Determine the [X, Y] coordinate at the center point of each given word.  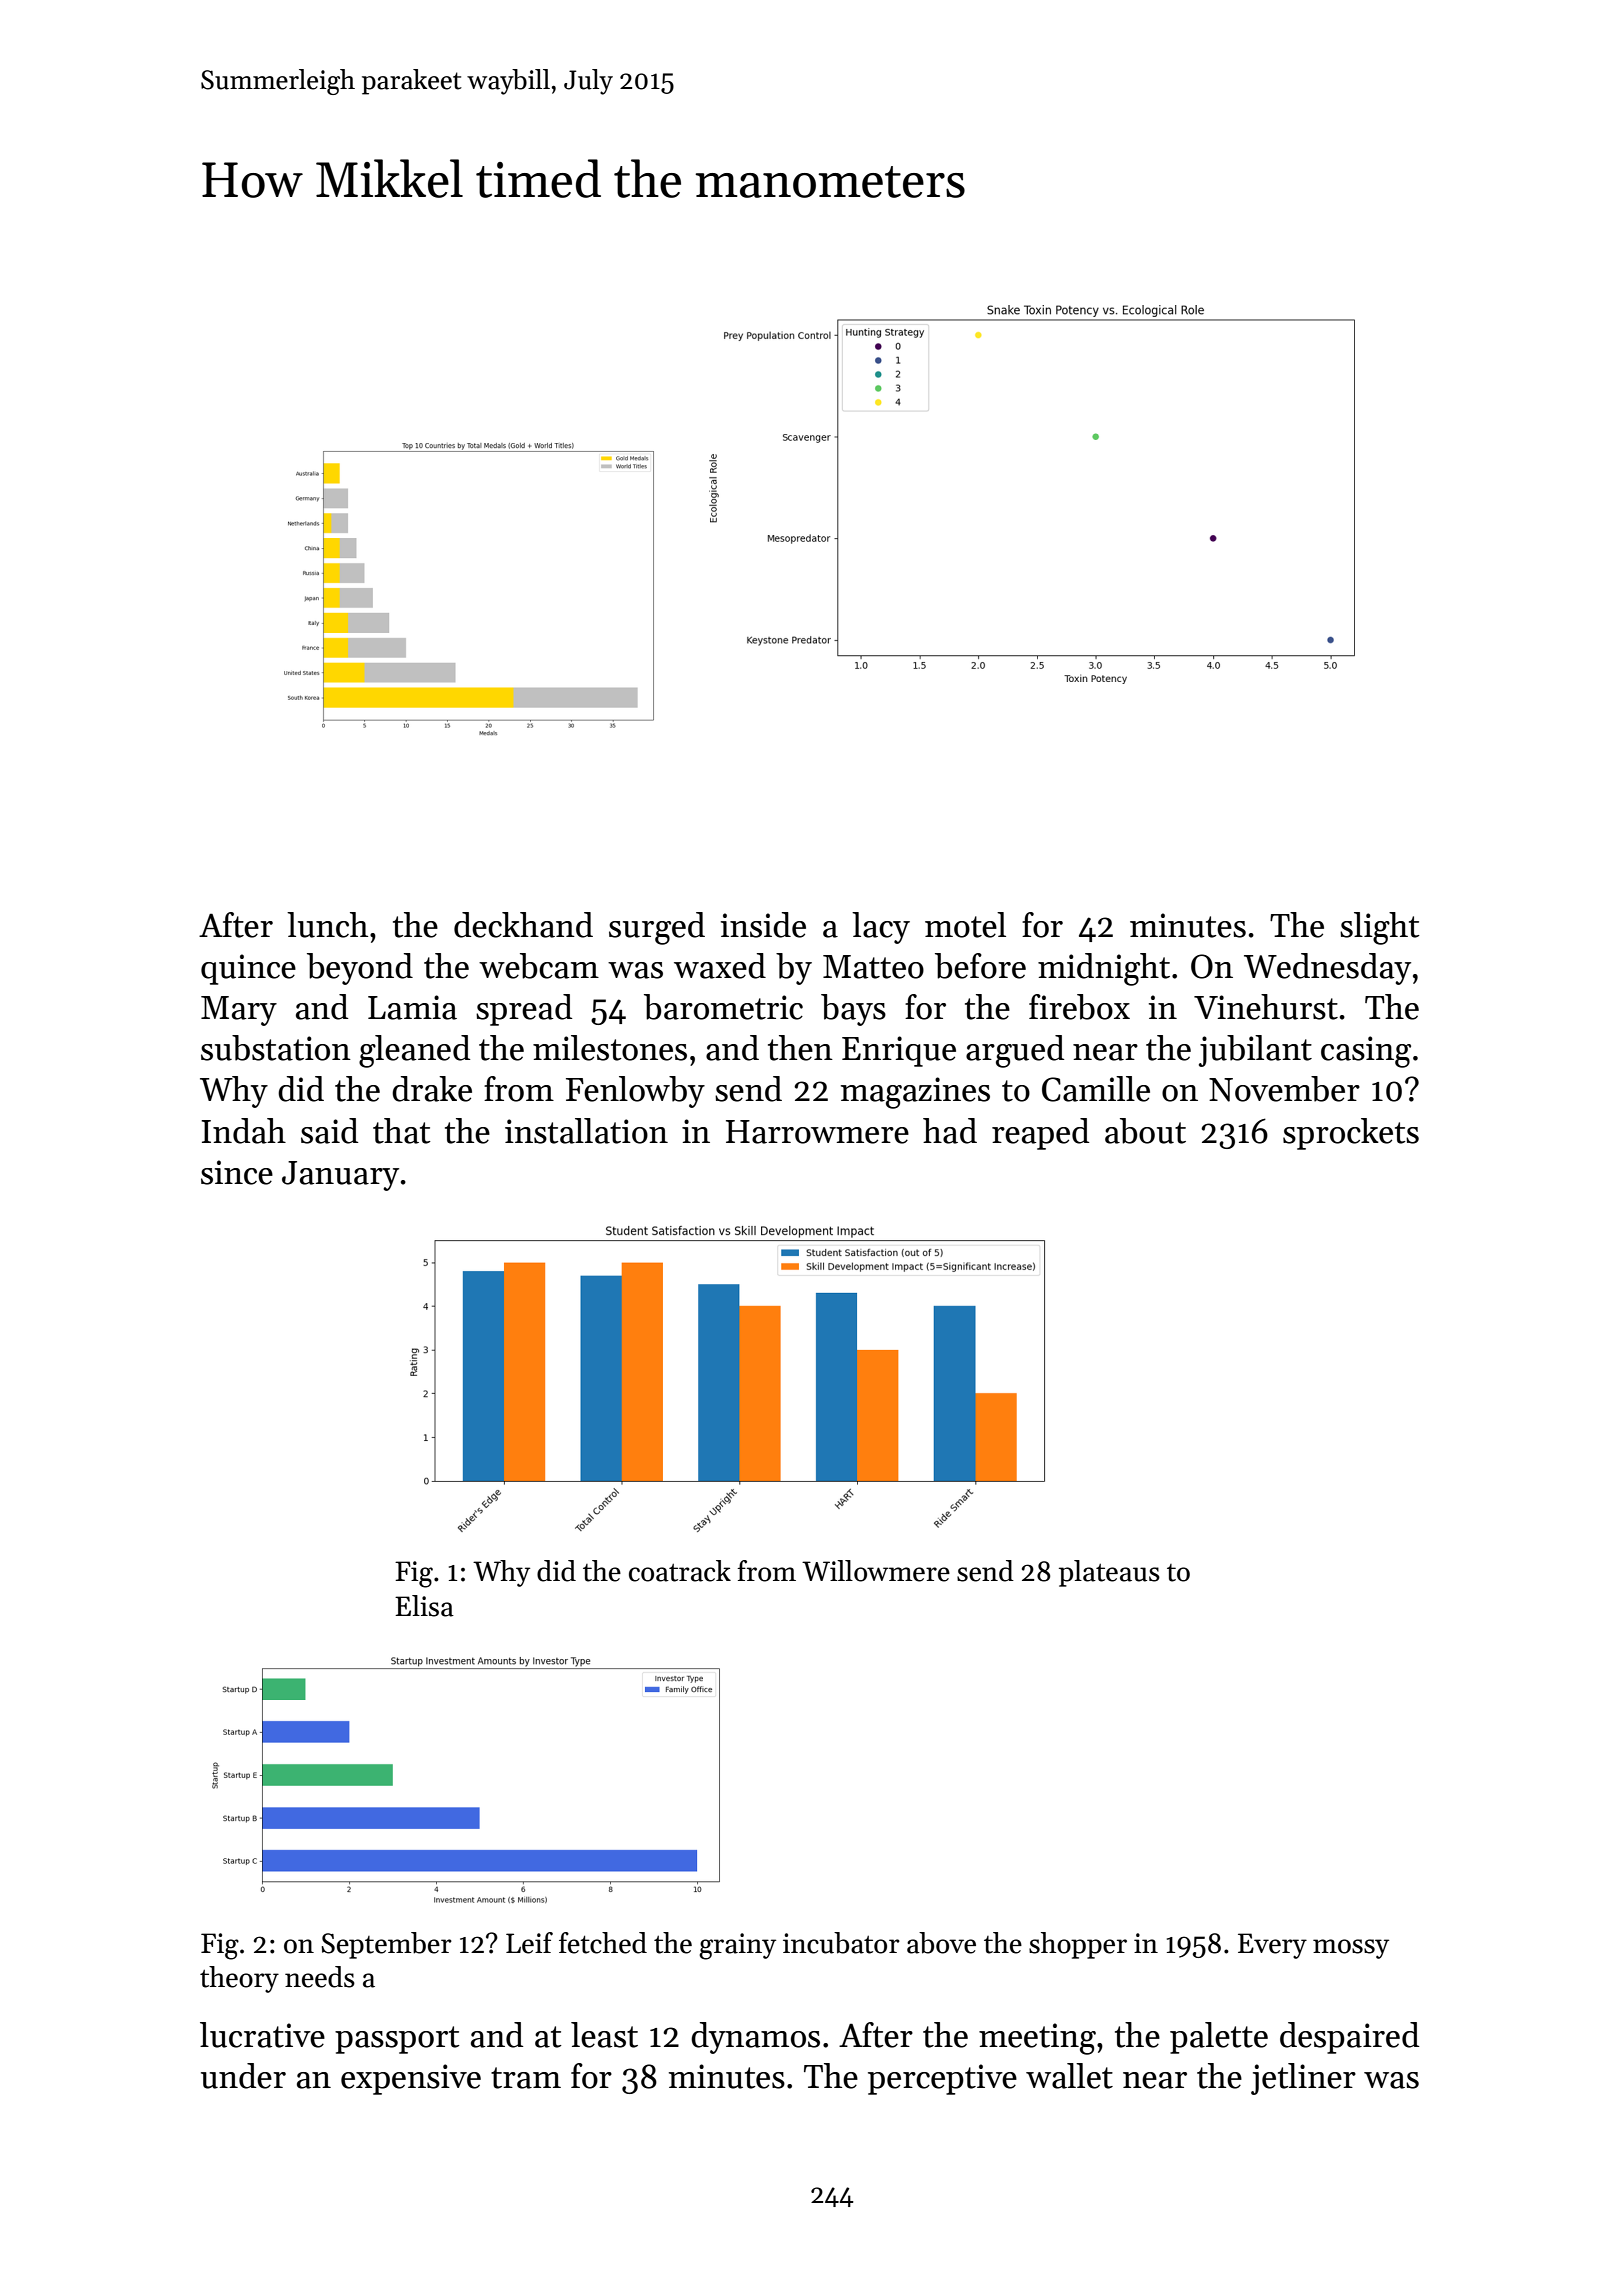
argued [1015, 1051]
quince [248, 969]
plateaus [1109, 1573]
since [237, 1172]
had [950, 1131]
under [243, 2076]
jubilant [1255, 1051]
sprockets [1351, 1134]
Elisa [424, 1606]
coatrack [680, 1571]
